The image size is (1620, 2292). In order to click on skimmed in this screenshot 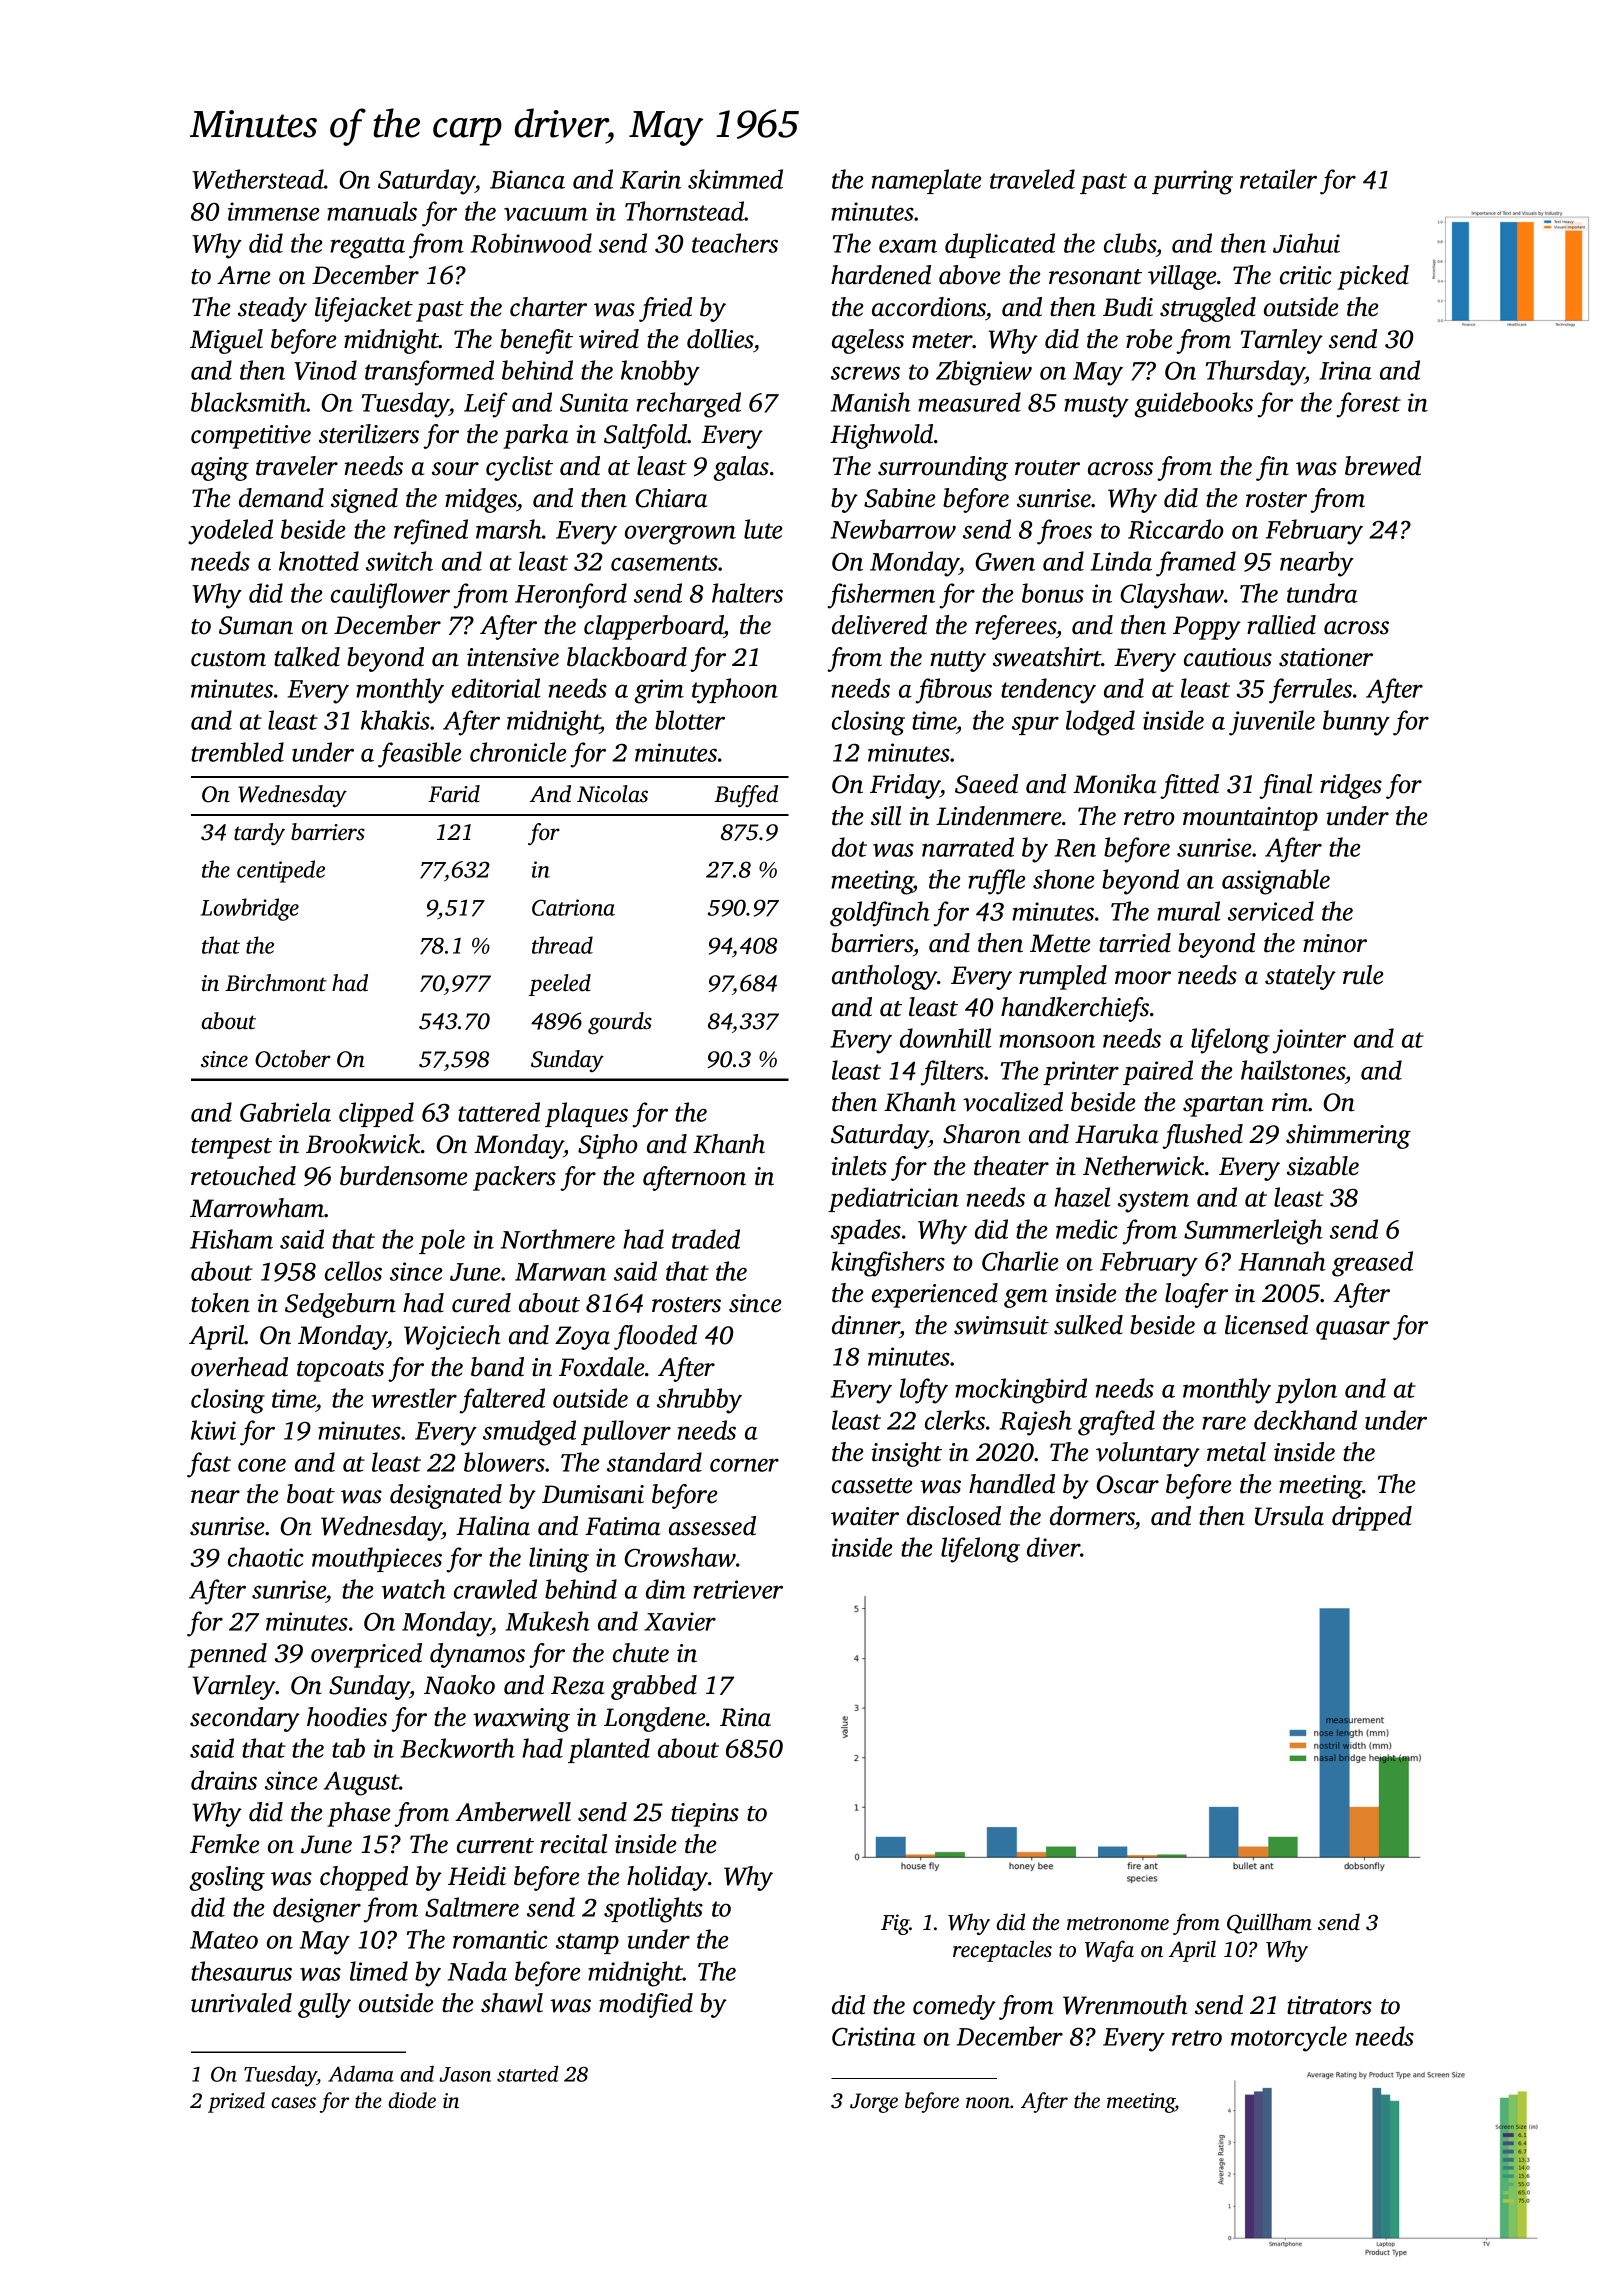, I will do `click(735, 179)`.
